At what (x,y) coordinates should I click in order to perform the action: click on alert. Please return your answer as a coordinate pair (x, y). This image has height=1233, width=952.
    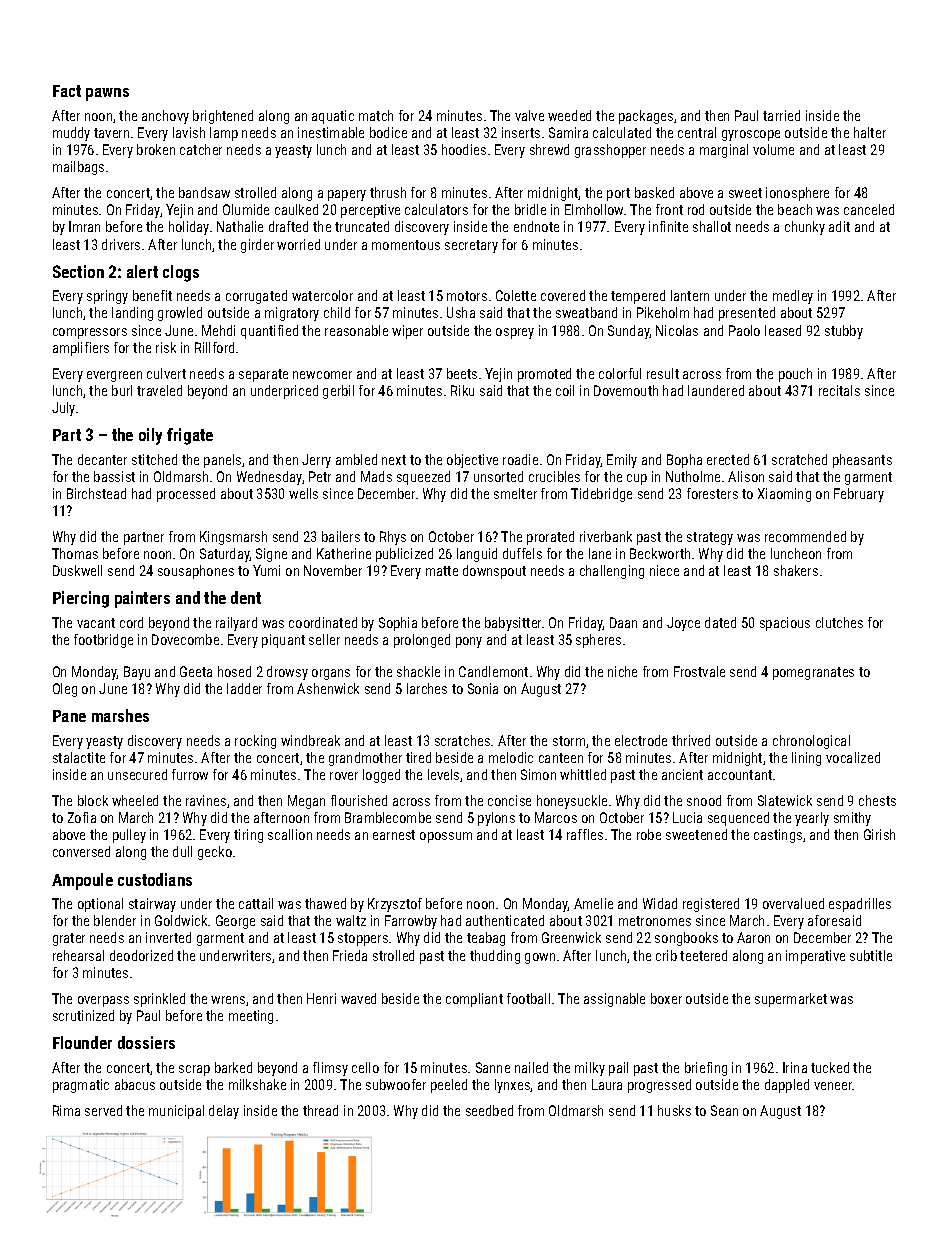
    Looking at the image, I should click on (142, 271).
